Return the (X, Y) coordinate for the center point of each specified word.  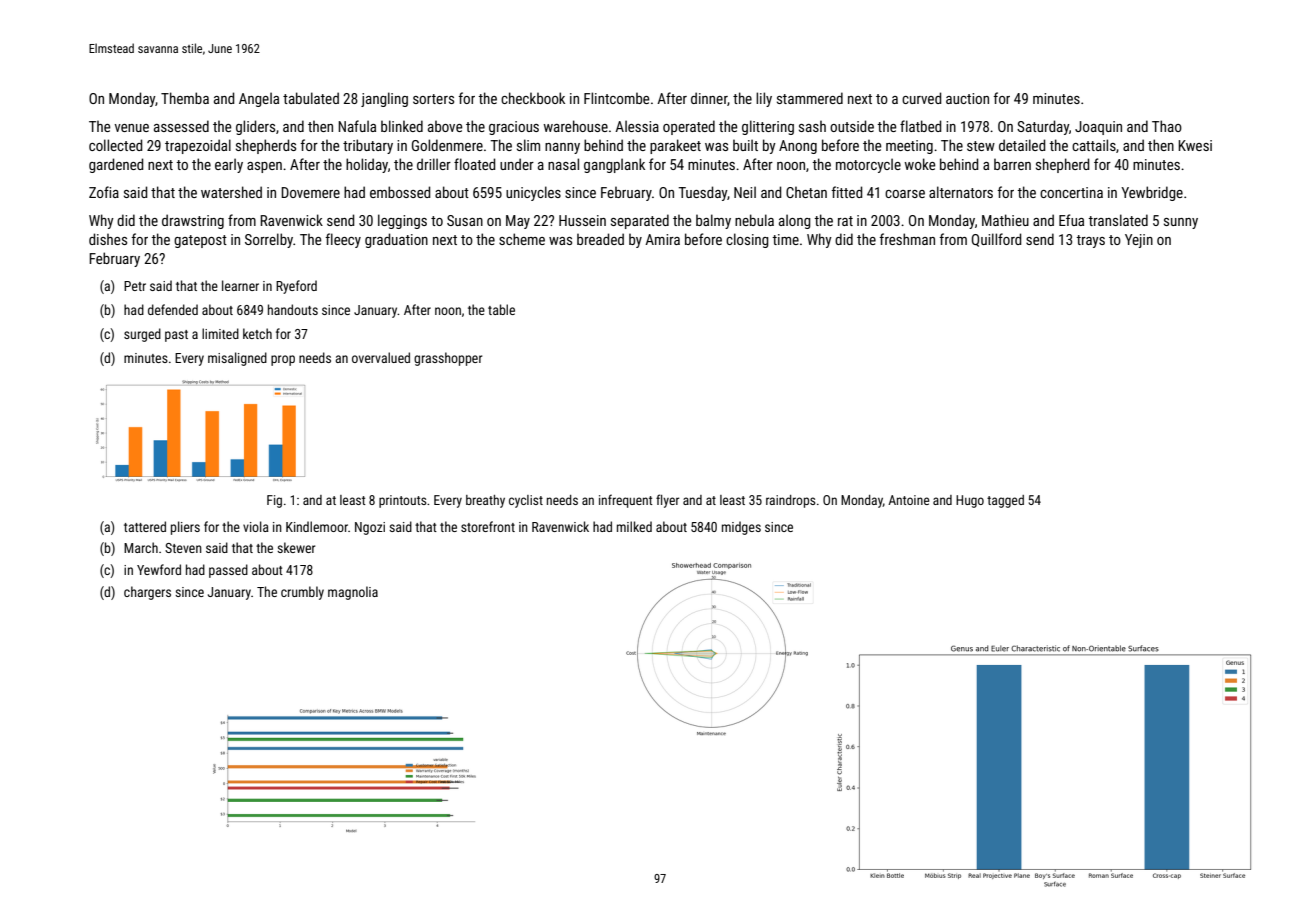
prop (283, 360)
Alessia (637, 126)
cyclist (526, 501)
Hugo (970, 501)
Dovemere (310, 192)
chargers (147, 593)
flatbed (921, 126)
